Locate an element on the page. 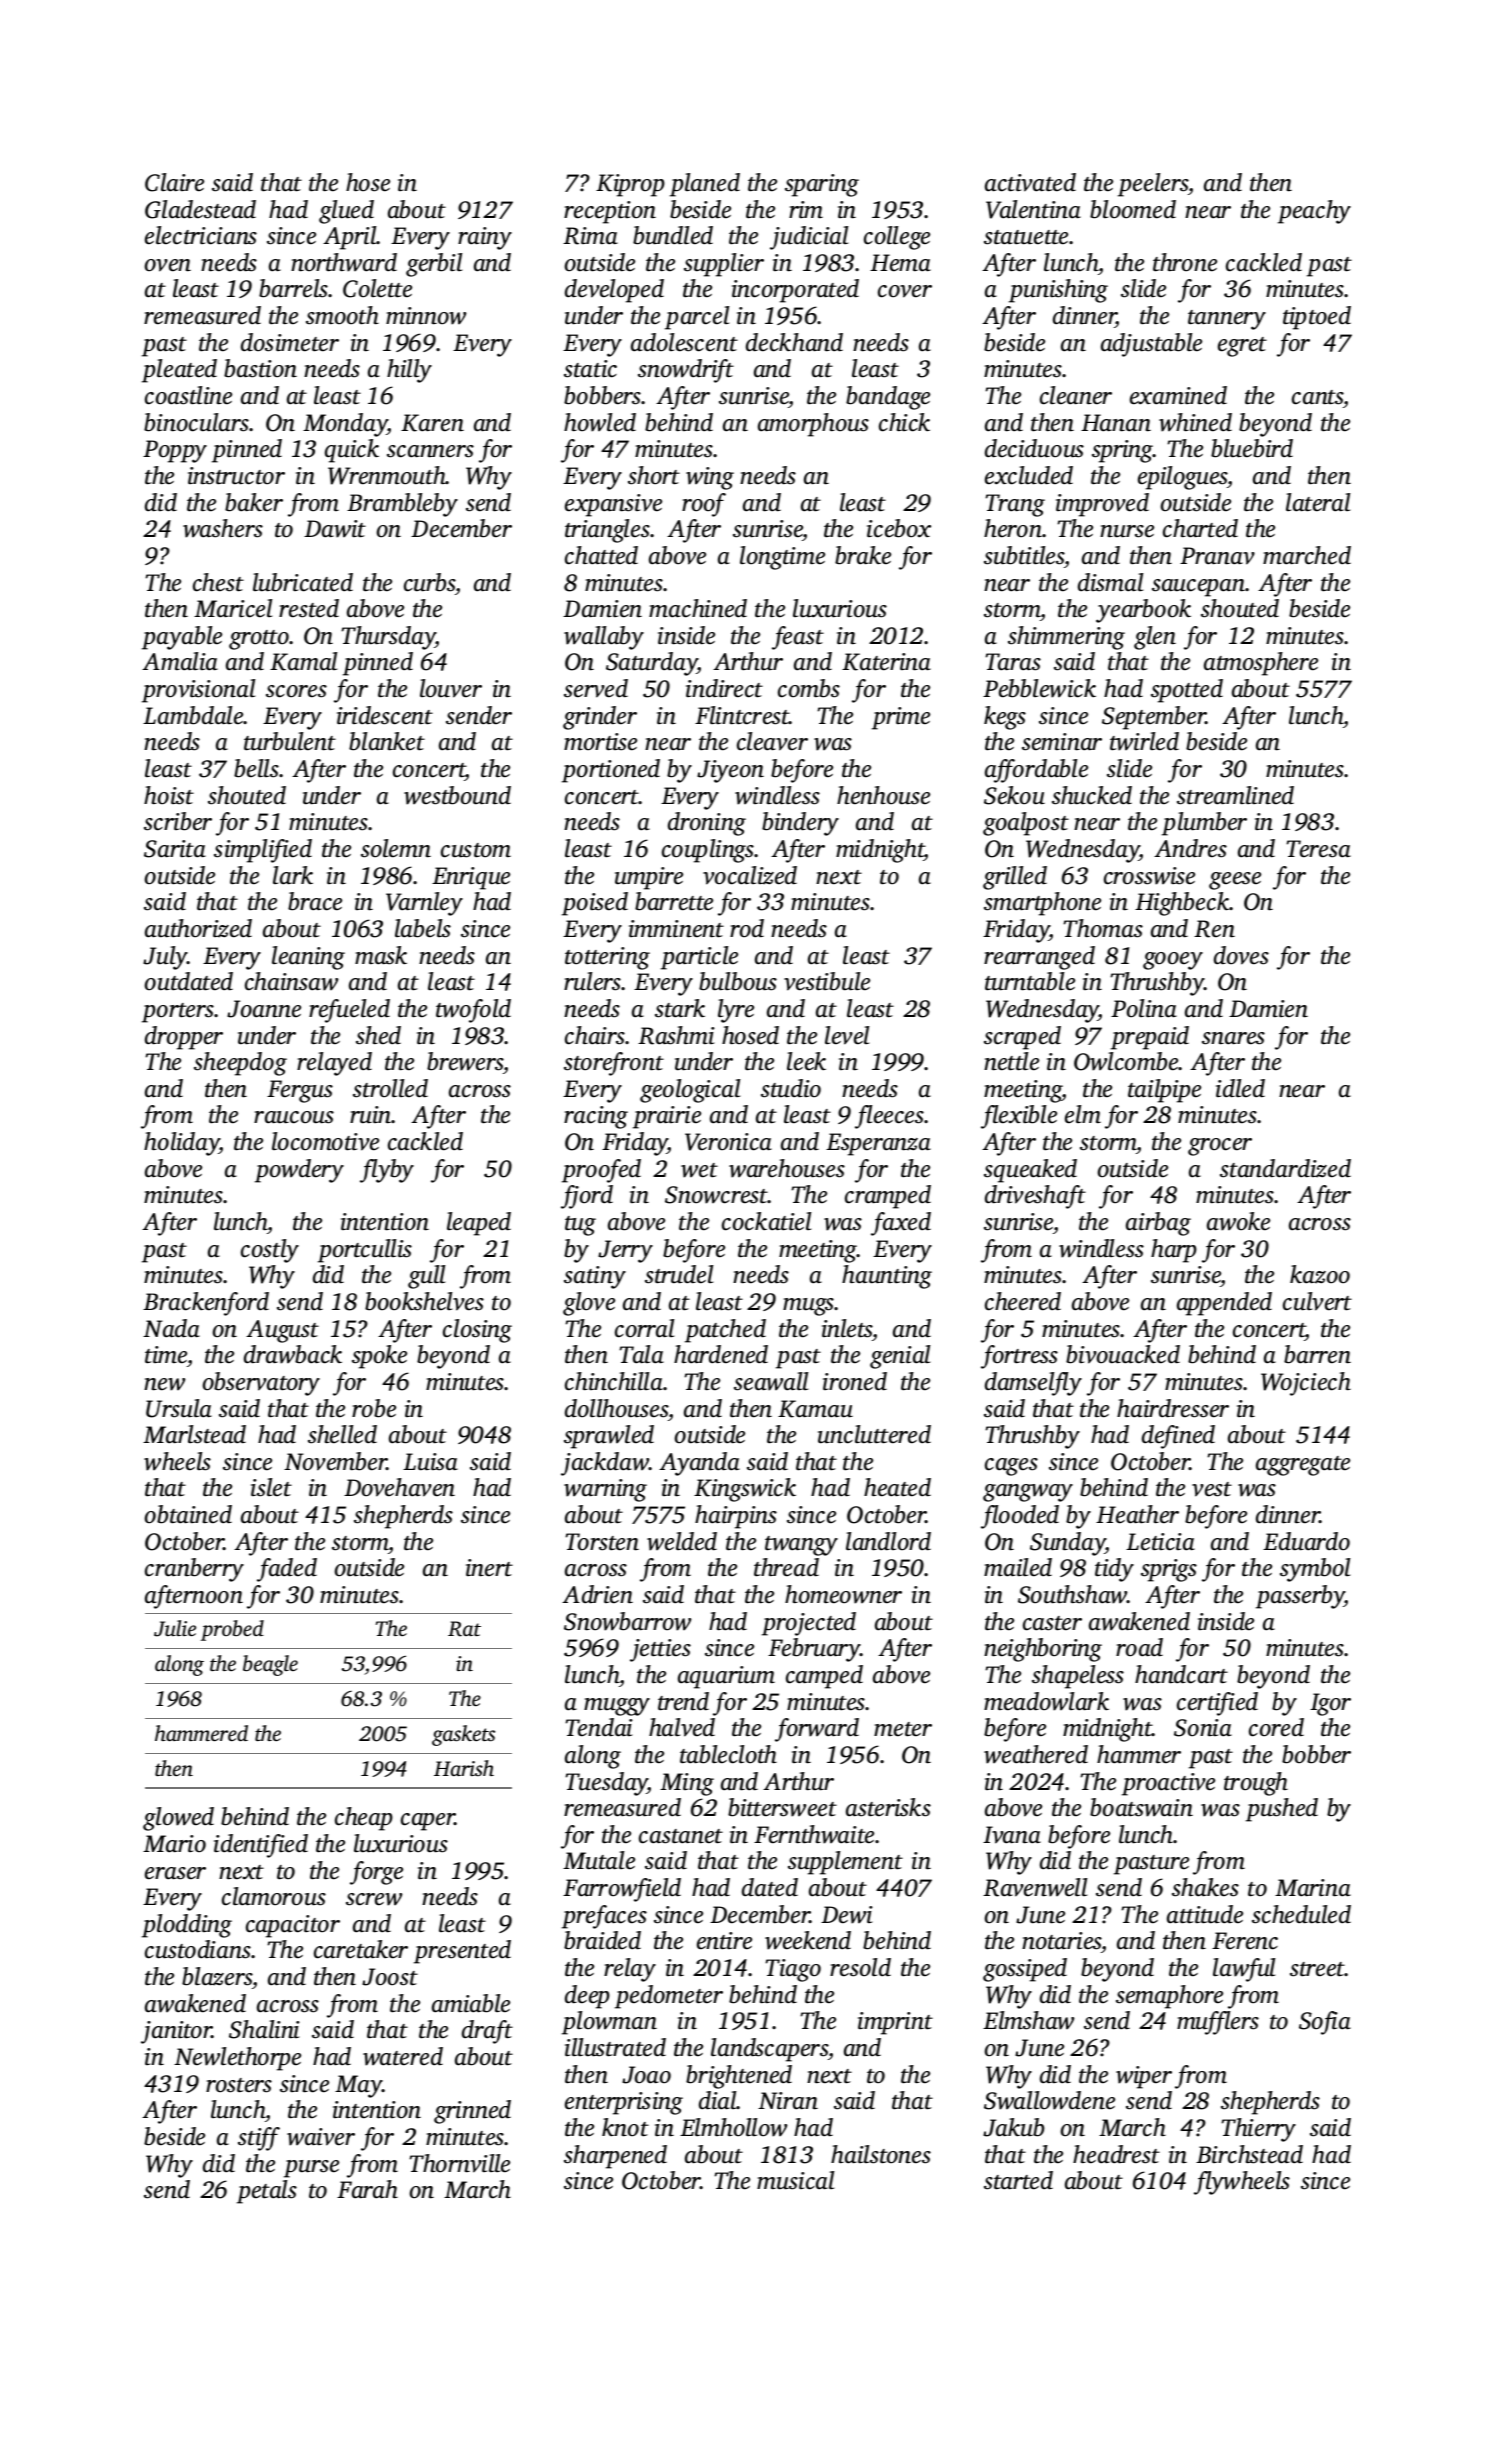 The image size is (1496, 2464). Sekou is located at coordinates (1014, 795).
